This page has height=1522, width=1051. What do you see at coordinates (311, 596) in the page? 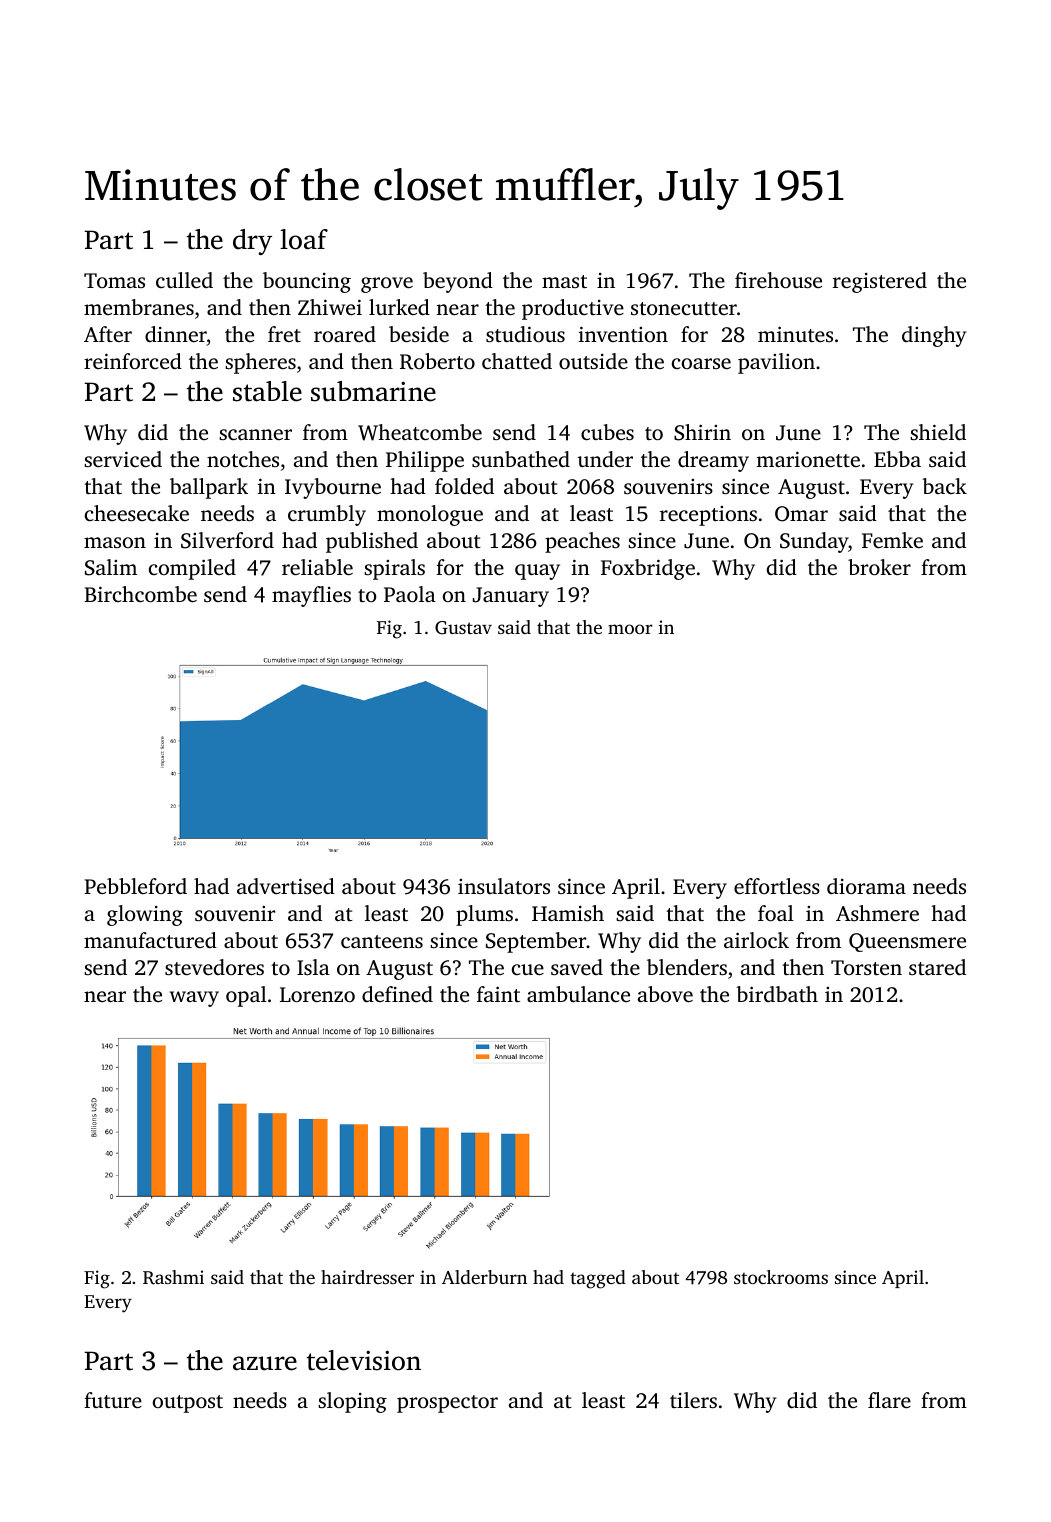
I see `mayflies` at bounding box center [311, 596].
